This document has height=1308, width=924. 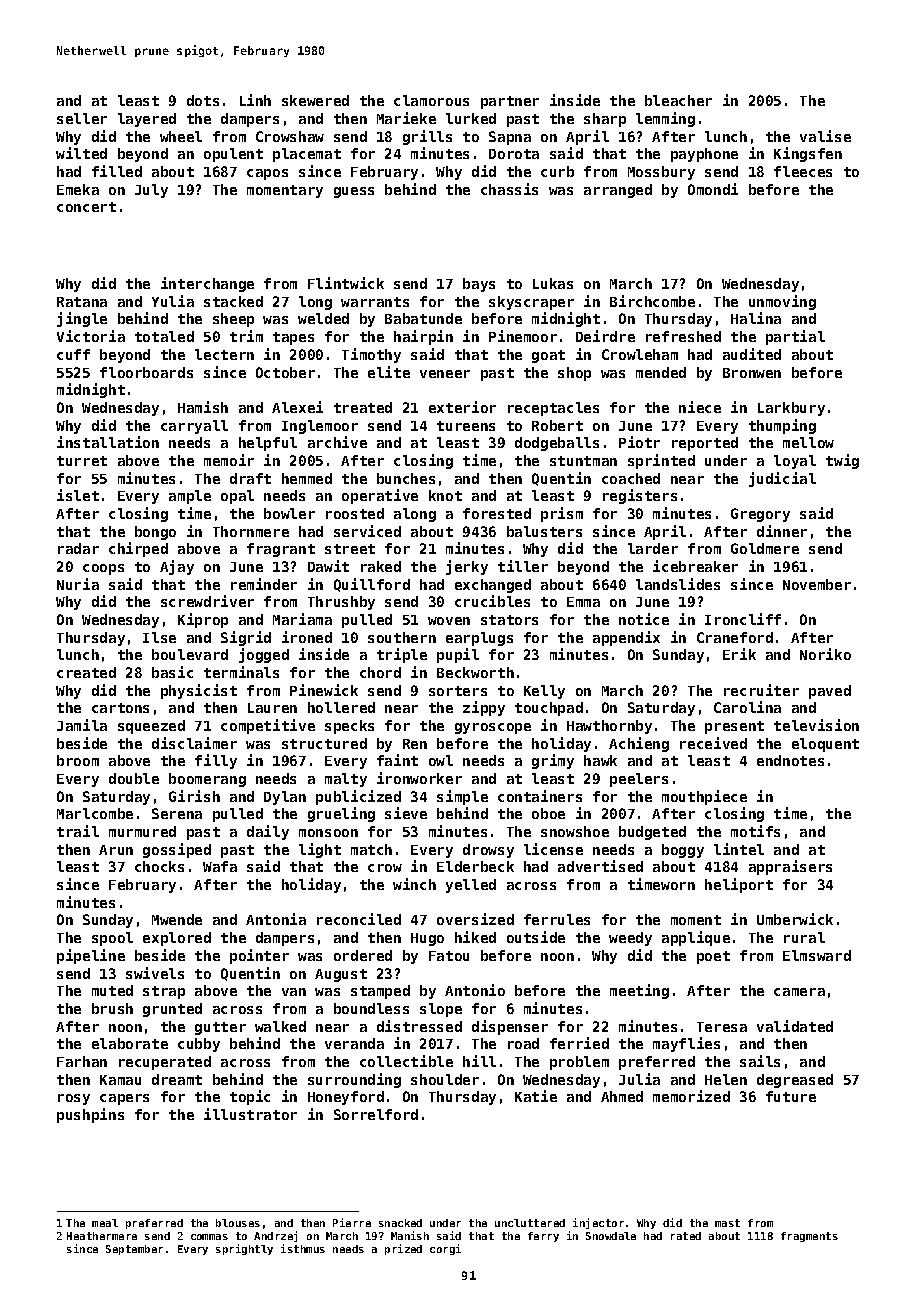 What do you see at coordinates (445, 1249) in the document?
I see `corgi` at bounding box center [445, 1249].
